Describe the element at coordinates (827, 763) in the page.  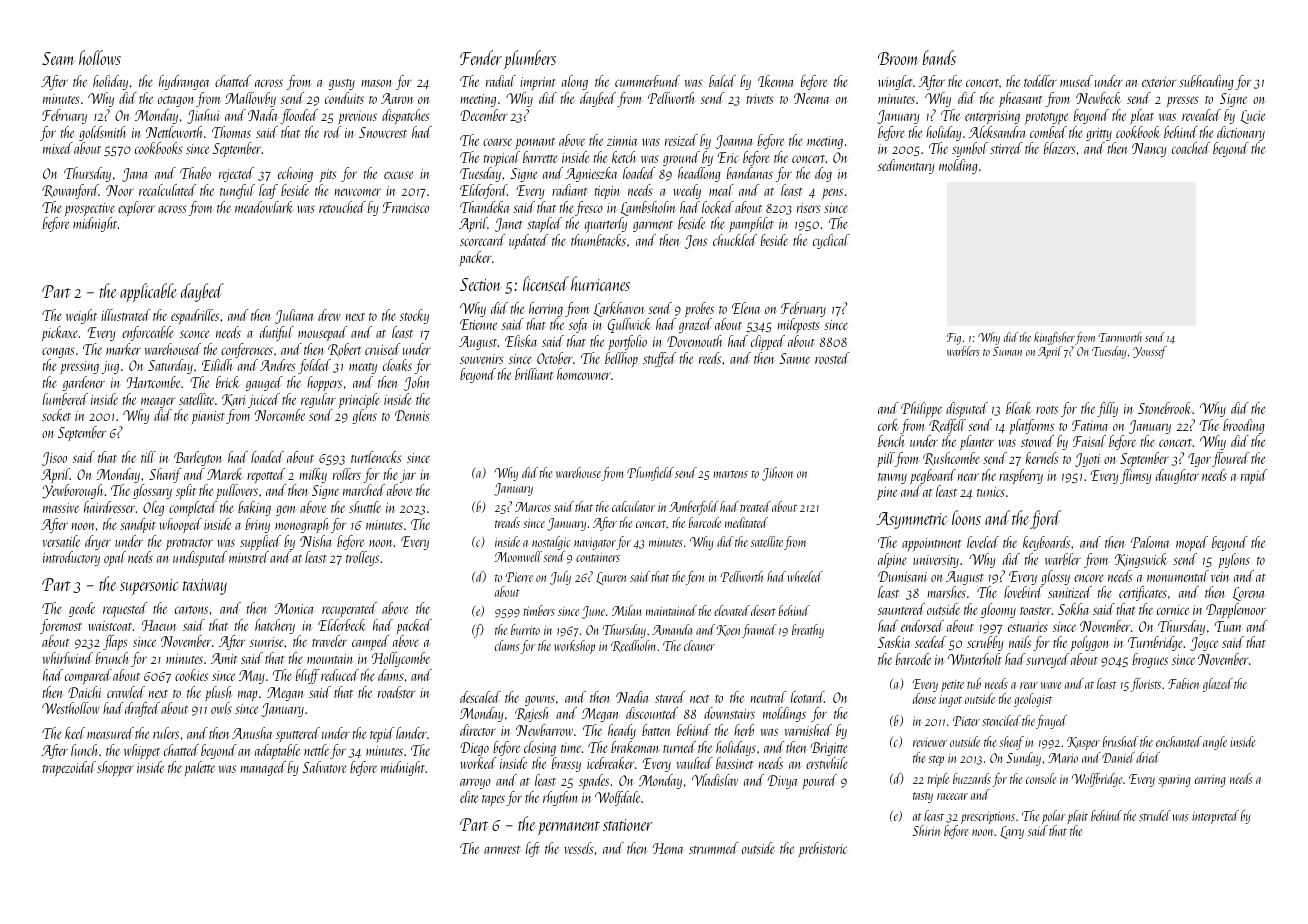
I see `erstwhile` at that location.
